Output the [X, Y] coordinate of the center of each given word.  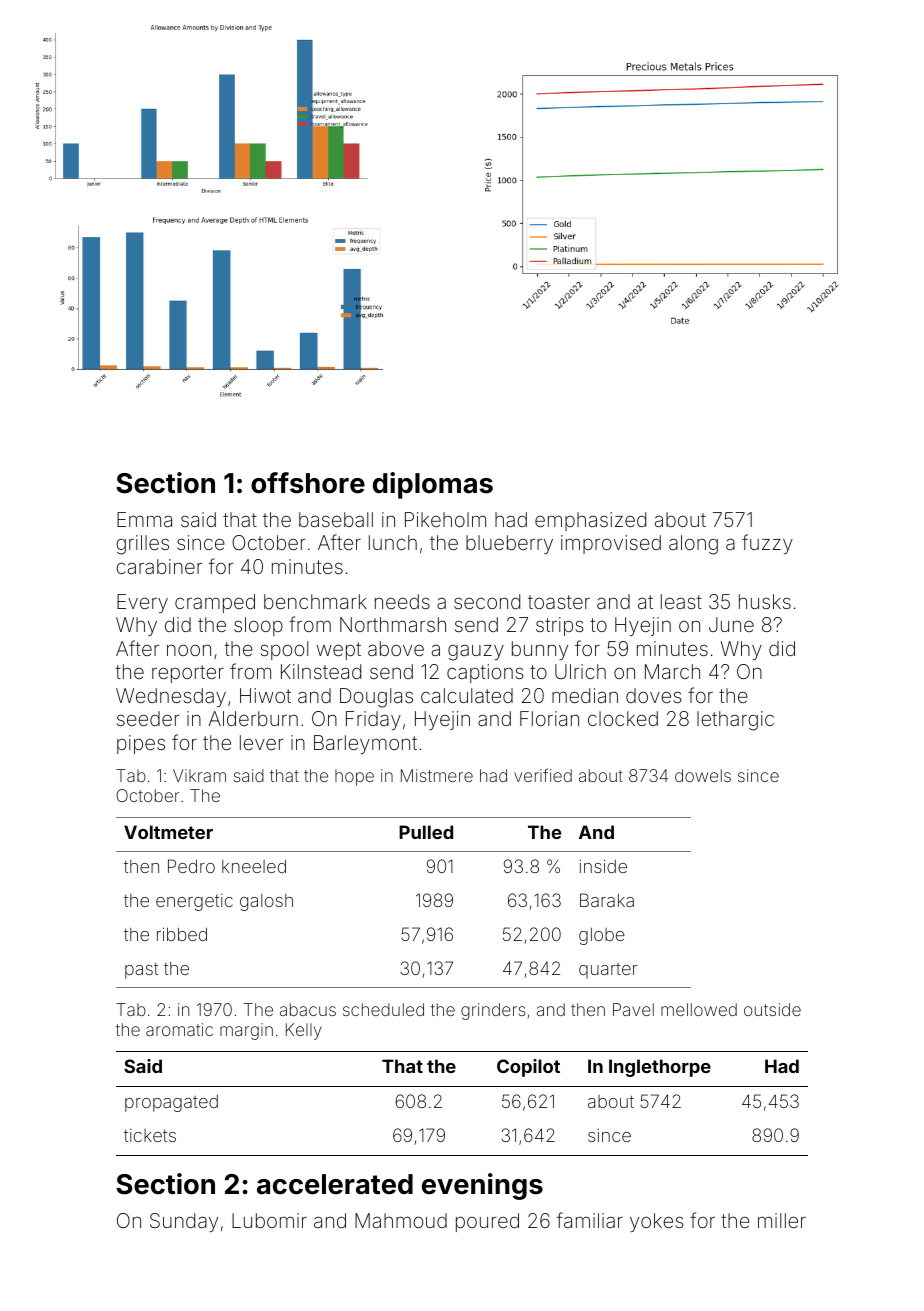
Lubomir [269, 1220]
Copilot [528, 1068]
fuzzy [767, 544]
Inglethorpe [660, 1068]
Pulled [426, 832]
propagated [171, 1103]
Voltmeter [168, 832]
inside [603, 866]
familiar [589, 1220]
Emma [144, 519]
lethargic [735, 721]
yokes [657, 1222]
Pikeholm [445, 519]
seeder [148, 718]
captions [485, 673]
